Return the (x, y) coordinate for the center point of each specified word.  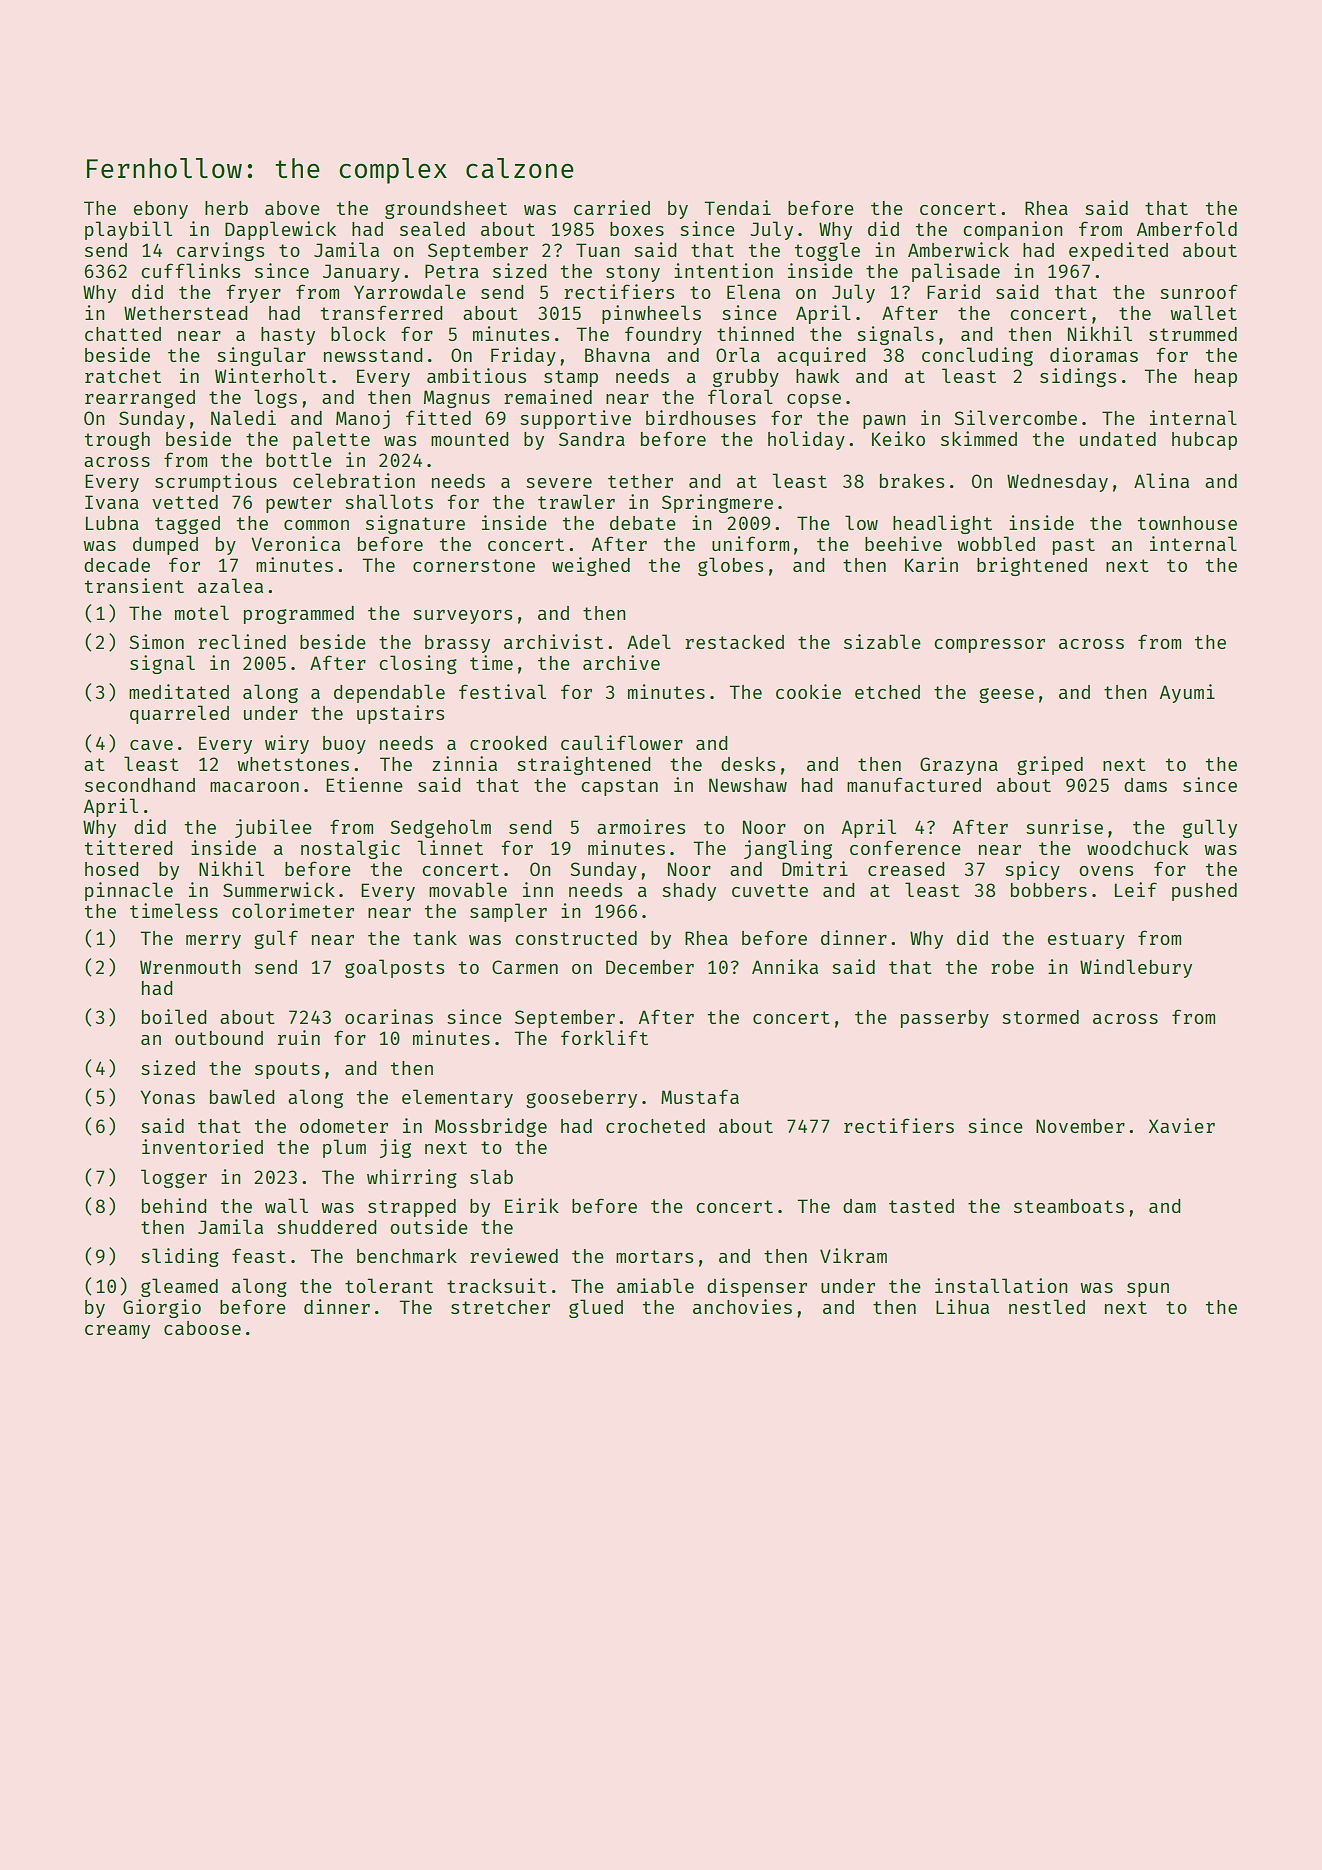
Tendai (737, 207)
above (292, 208)
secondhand (140, 785)
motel (202, 612)
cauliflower (622, 742)
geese (1006, 695)
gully (1210, 828)
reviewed (514, 1255)
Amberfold (1187, 228)
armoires (641, 826)
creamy (117, 1332)
